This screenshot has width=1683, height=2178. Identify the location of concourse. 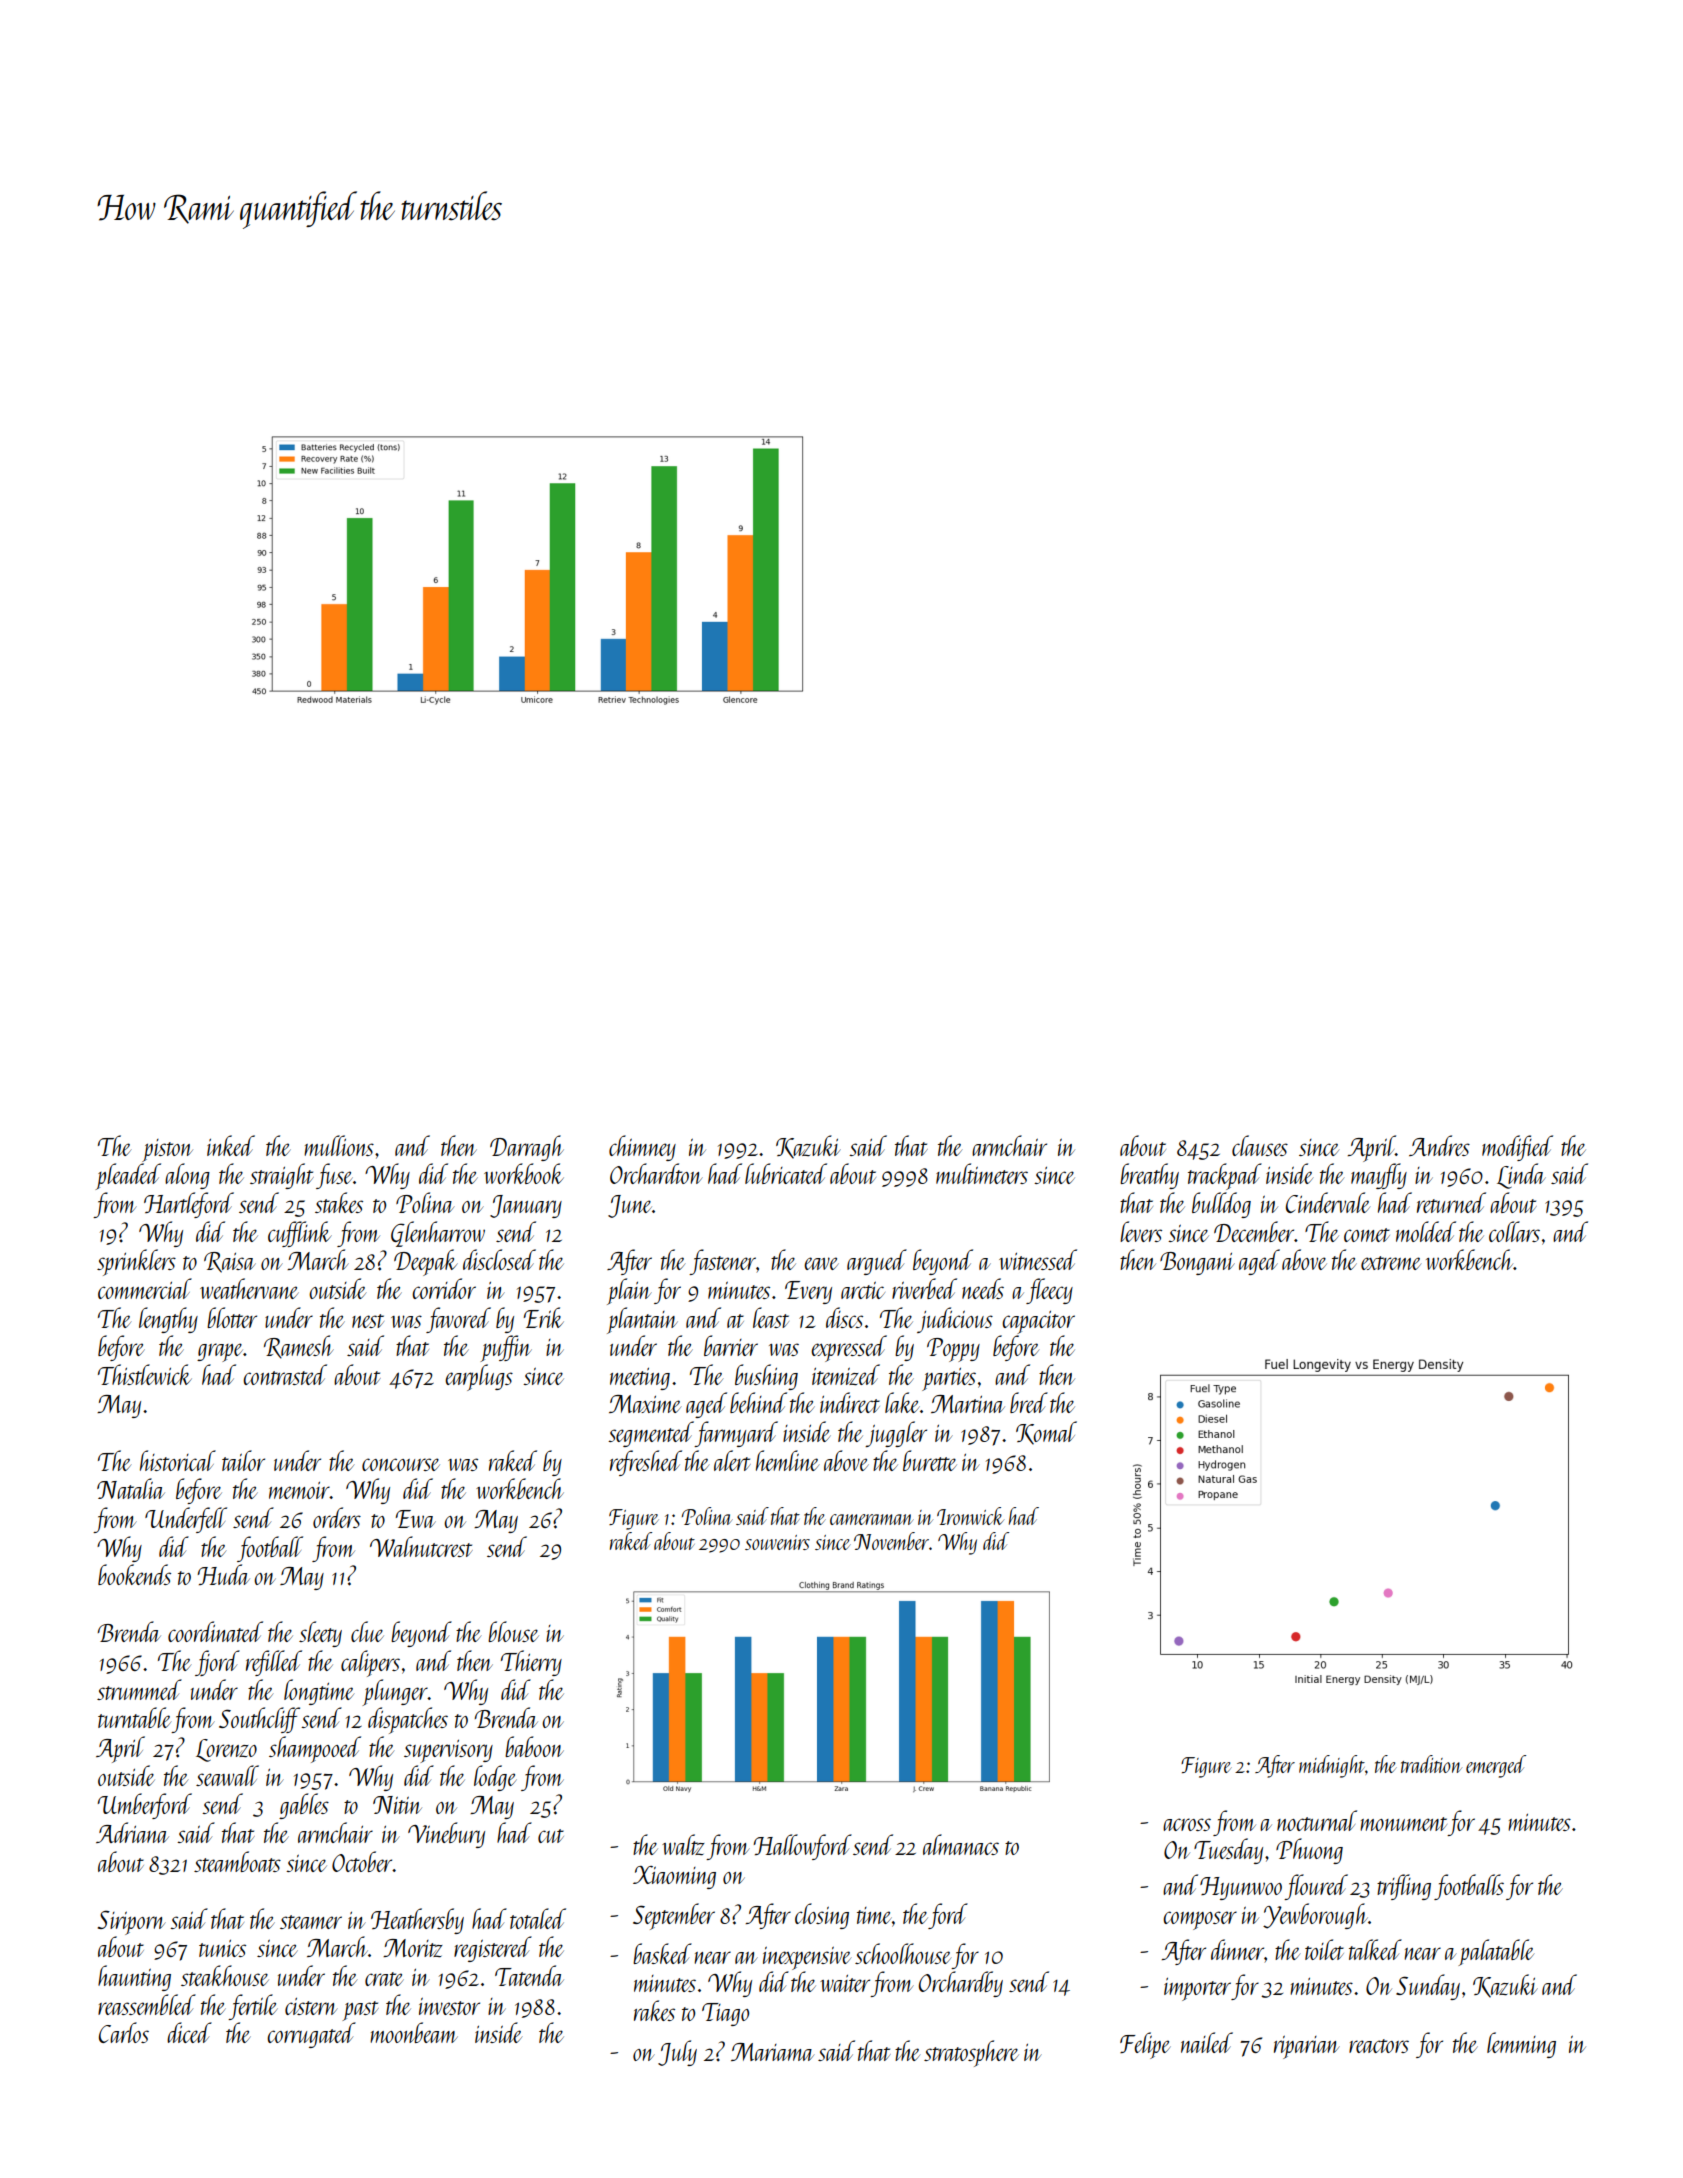
(401, 1464).
